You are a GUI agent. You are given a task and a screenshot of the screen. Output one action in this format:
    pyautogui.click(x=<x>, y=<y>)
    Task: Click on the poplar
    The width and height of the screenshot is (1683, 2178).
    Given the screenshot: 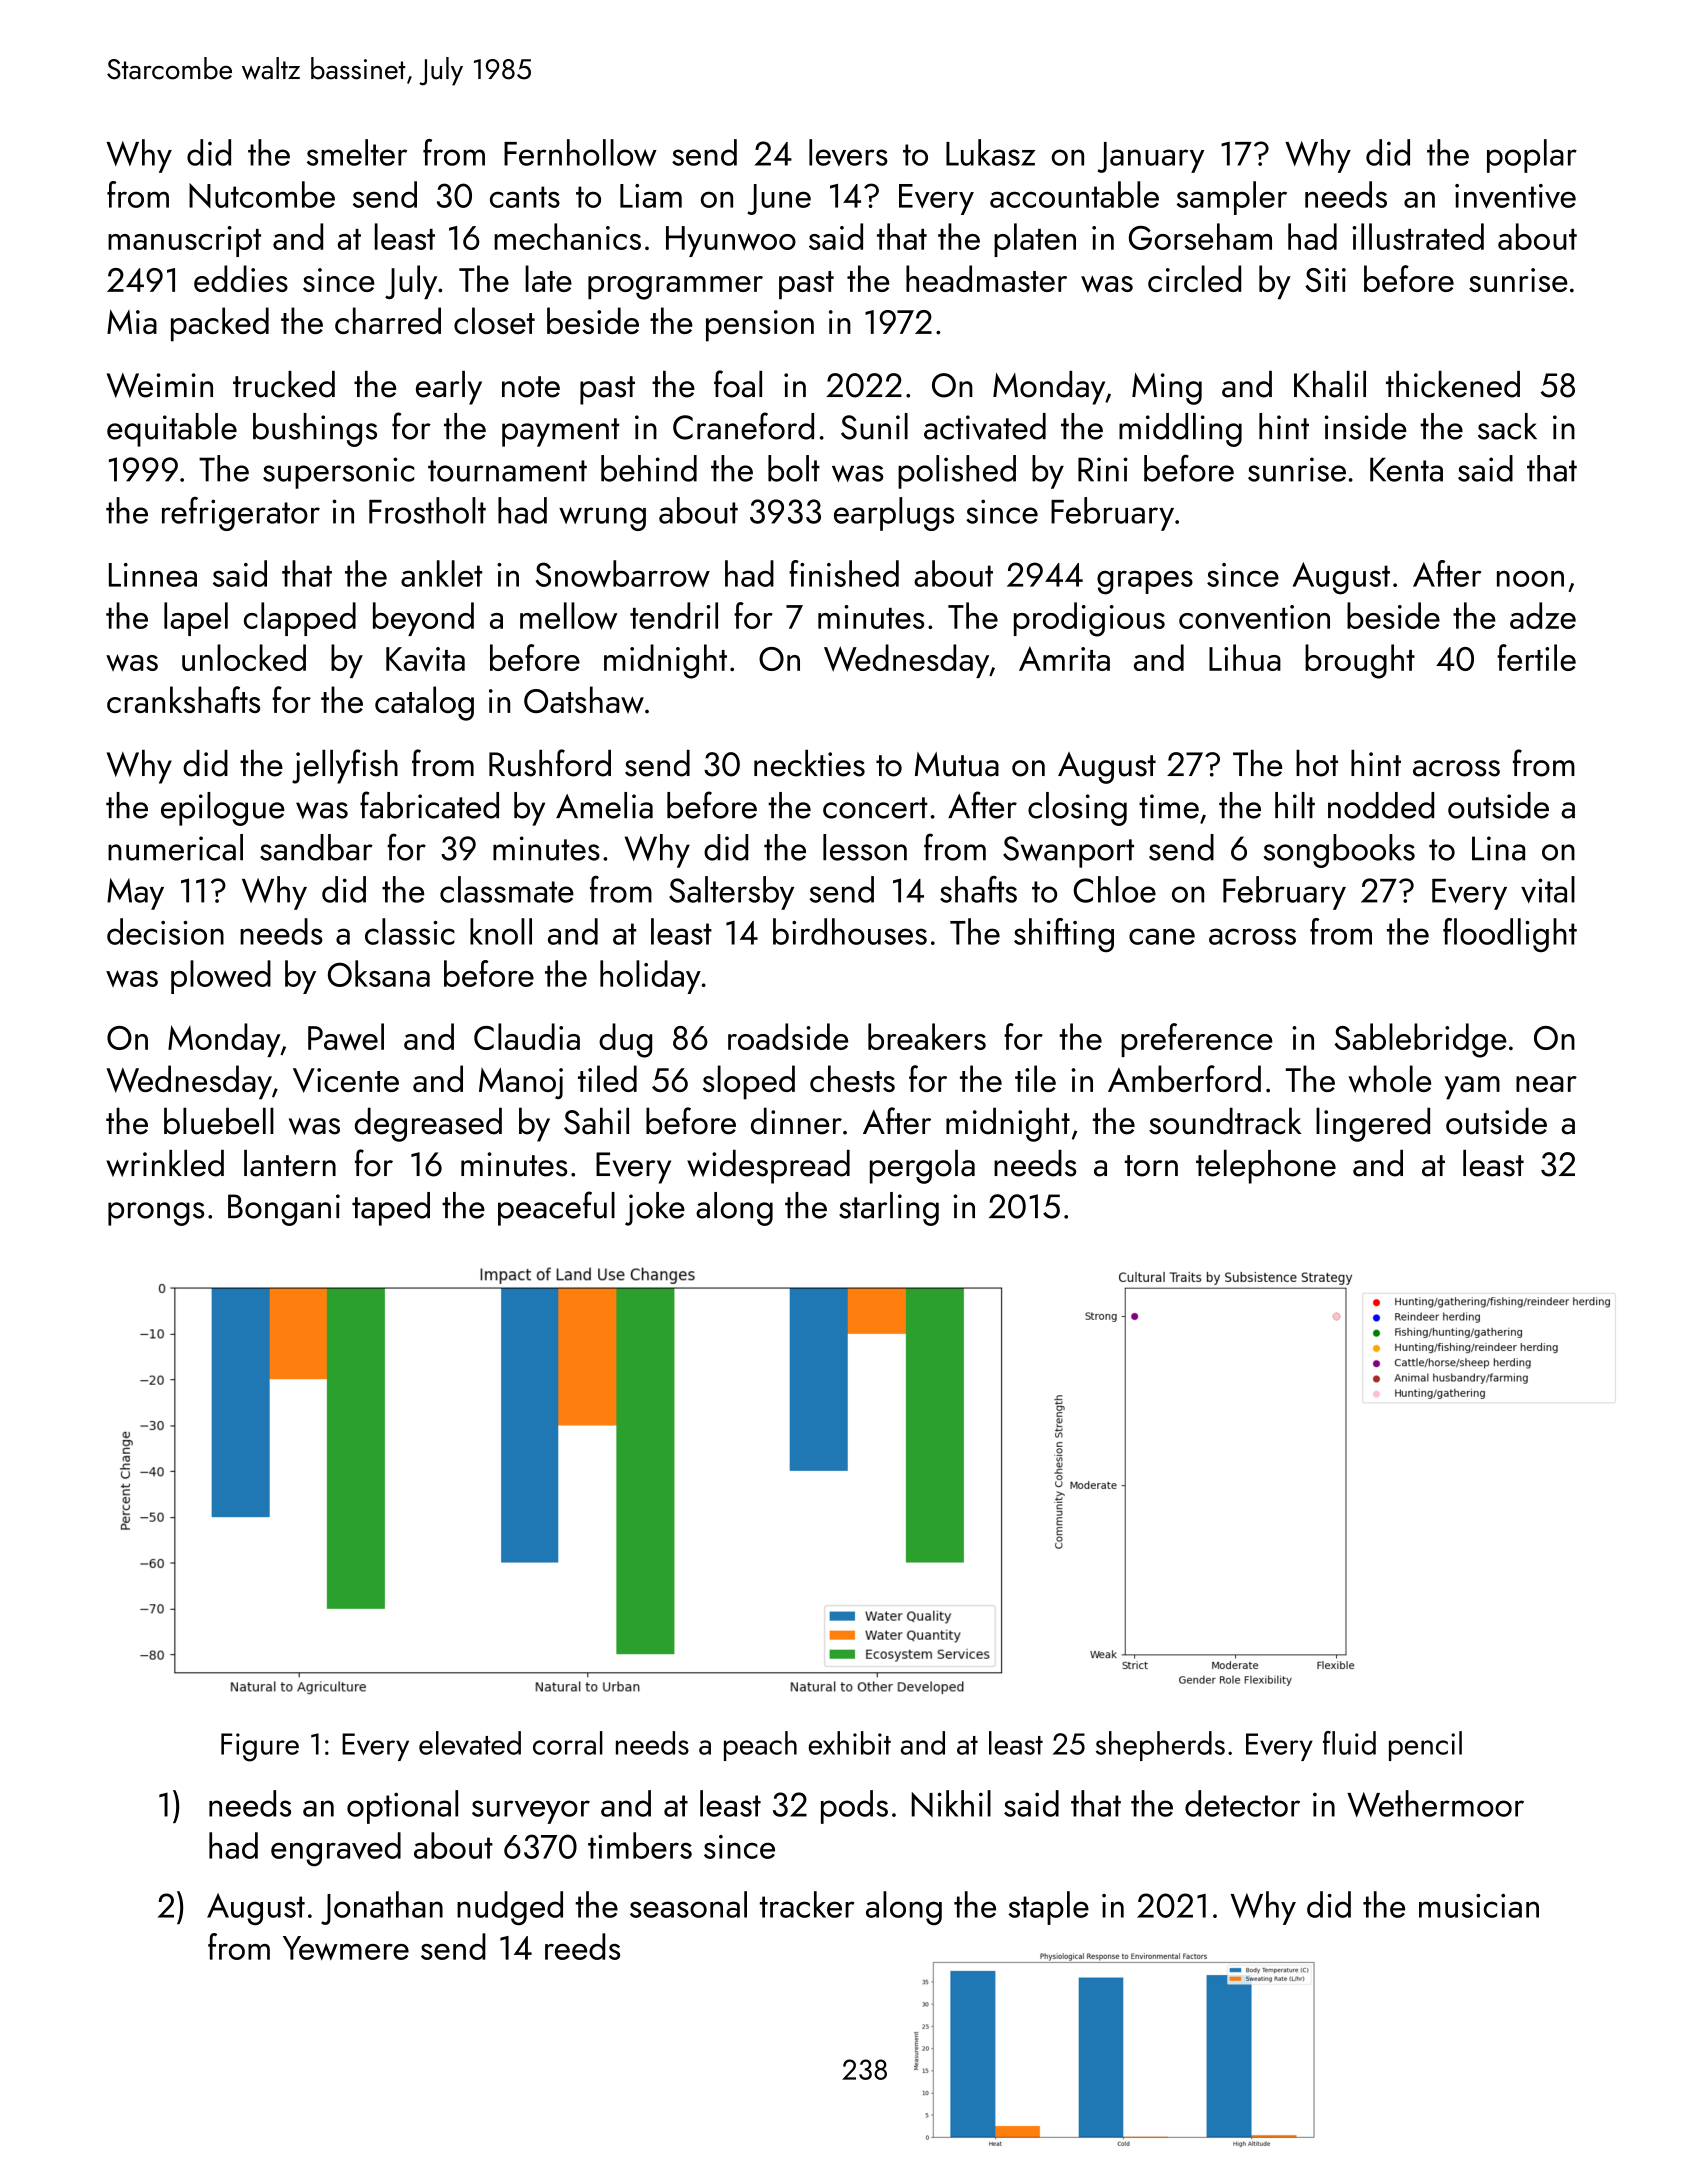 What is the action you would take?
    pyautogui.click(x=1532, y=156)
